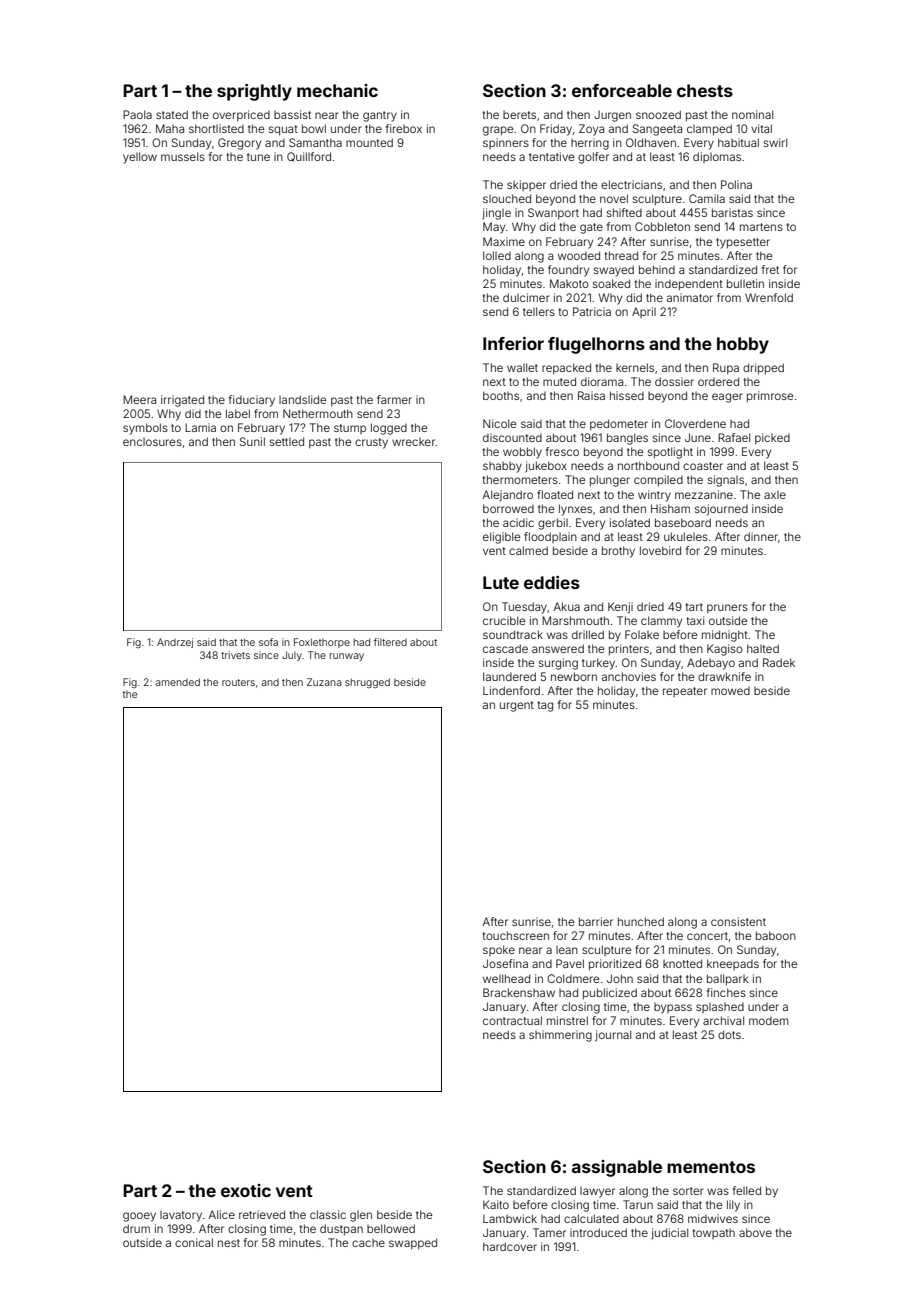  What do you see at coordinates (283, 130) in the screenshot?
I see `squat` at bounding box center [283, 130].
